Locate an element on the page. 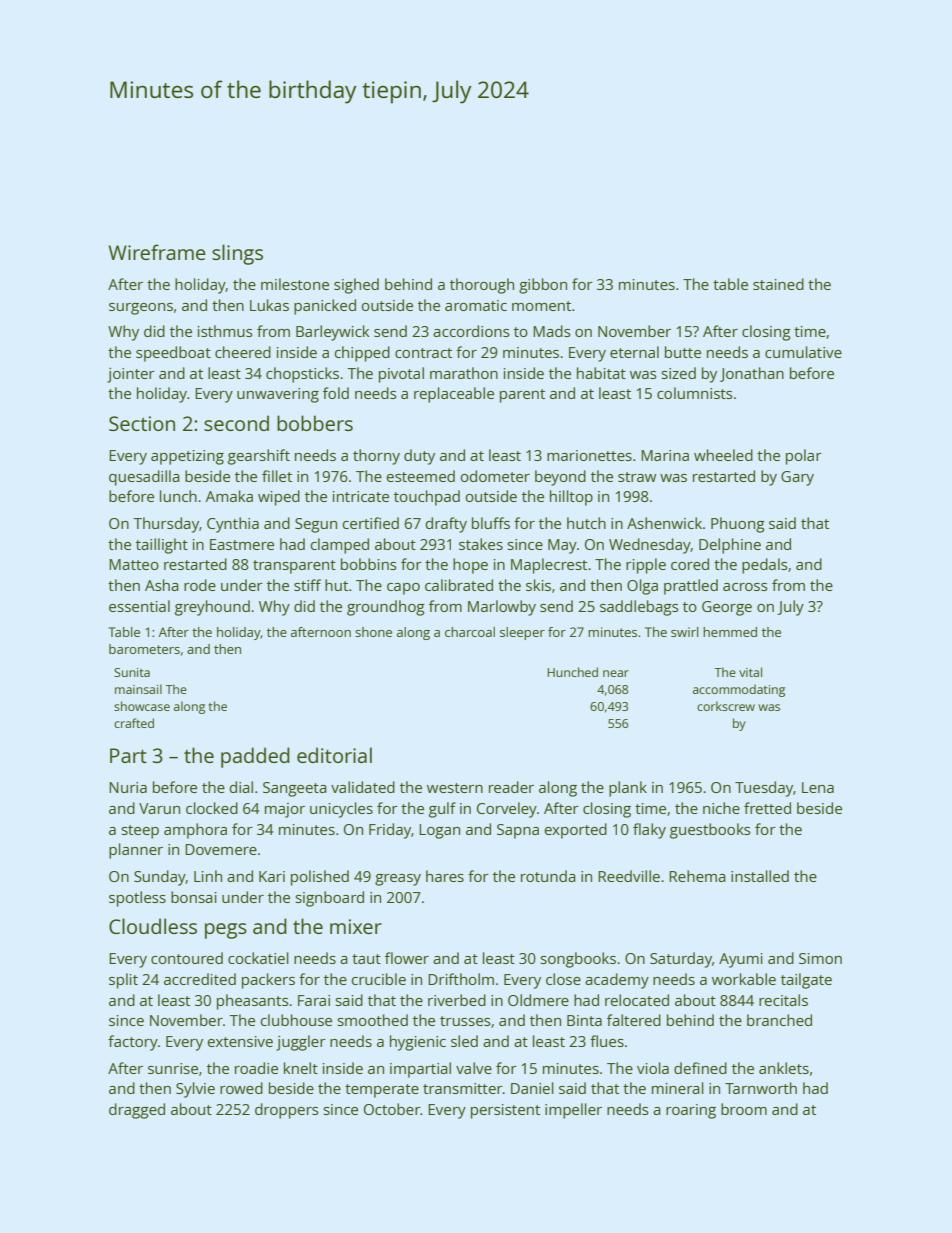 The image size is (952, 1233). flues is located at coordinates (607, 1041).
